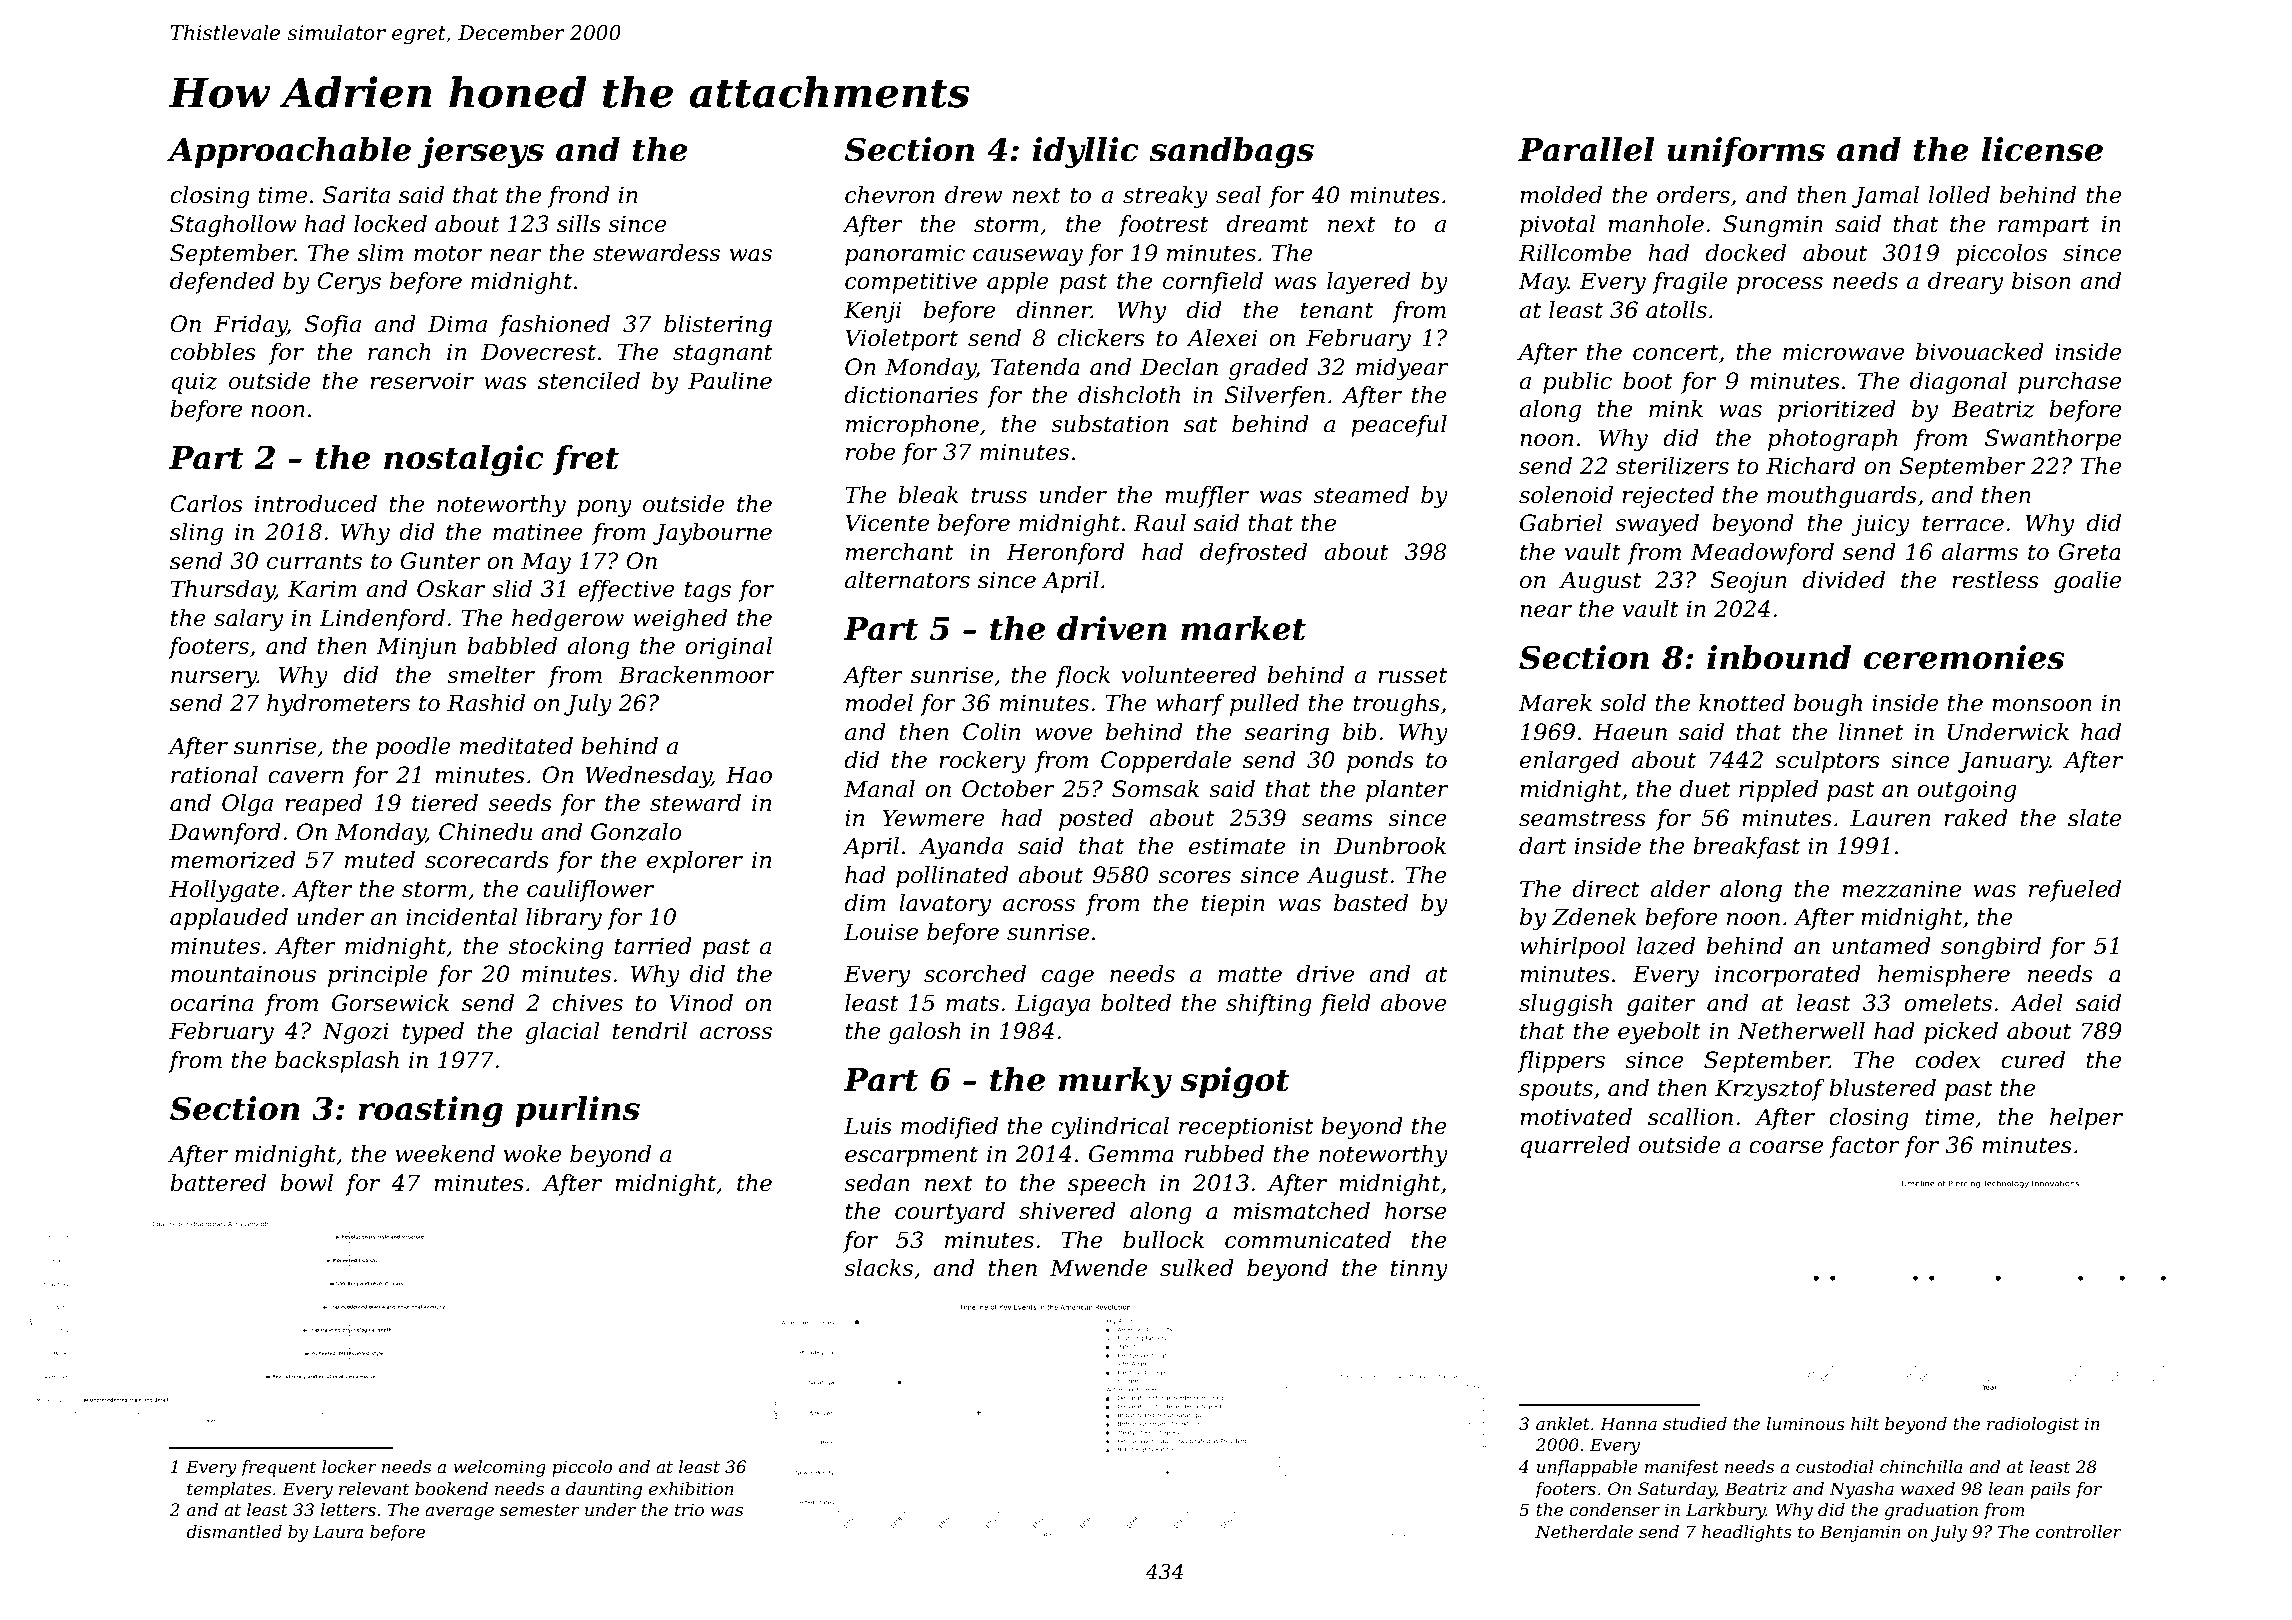 The height and width of the screenshot is (1620, 2292). What do you see at coordinates (533, 1154) in the screenshot?
I see `woke` at bounding box center [533, 1154].
